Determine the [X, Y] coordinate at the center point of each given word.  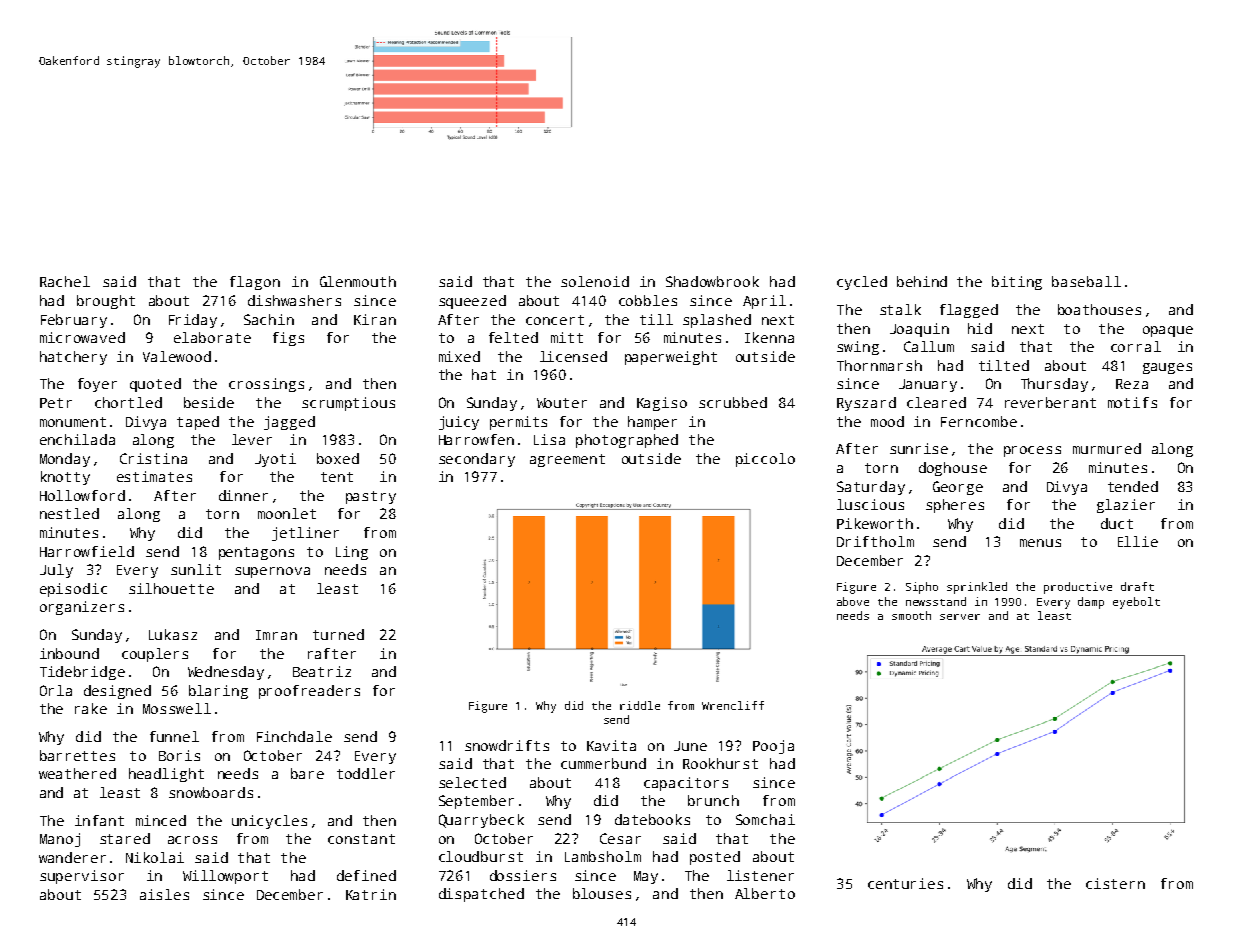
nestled [69, 513]
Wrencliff [733, 705]
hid [980, 328]
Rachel [65, 281]
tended [1133, 486]
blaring [218, 692]
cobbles [648, 300]
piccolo [765, 460]
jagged [289, 423]
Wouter [562, 403]
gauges [1167, 368]
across [192, 840]
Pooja [773, 747]
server [960, 617]
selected [472, 782]
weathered [77, 773]
